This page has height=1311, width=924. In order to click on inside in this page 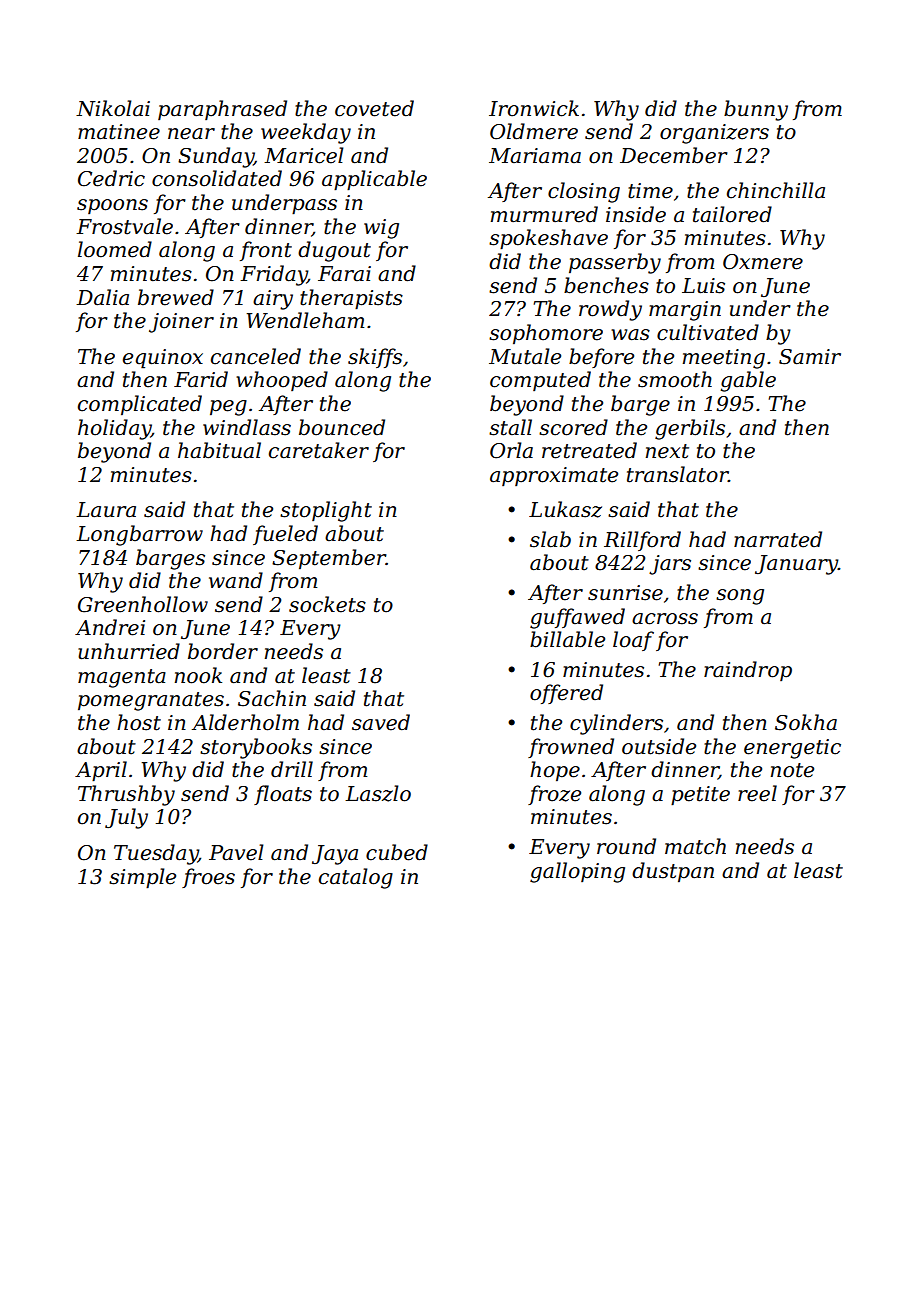, I will do `click(636, 214)`.
